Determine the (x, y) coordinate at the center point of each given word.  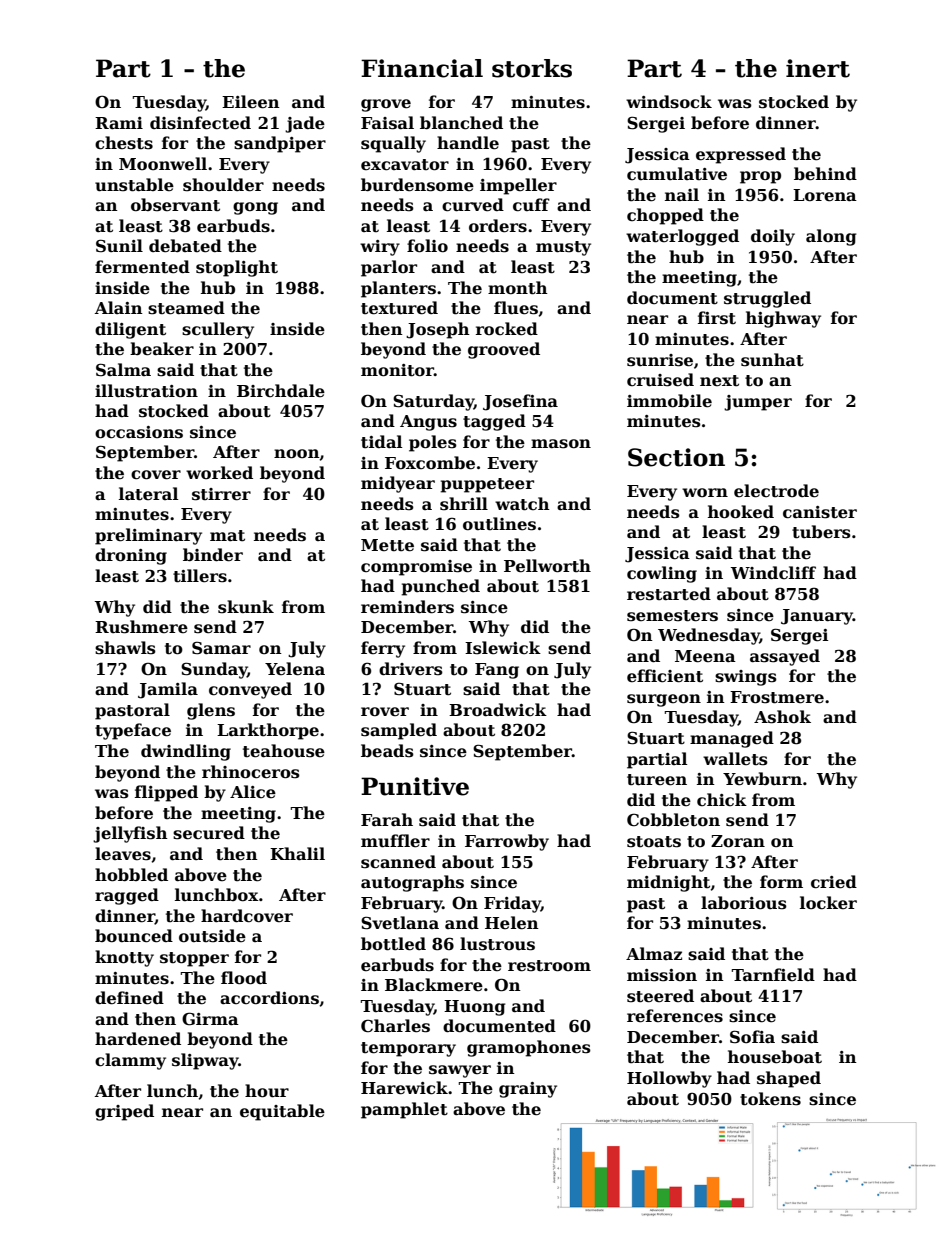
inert (818, 68)
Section (676, 457)
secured (209, 833)
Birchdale (281, 390)
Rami (119, 123)
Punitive (415, 786)
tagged (494, 422)
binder (213, 555)
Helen (512, 923)
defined (129, 998)
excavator (405, 165)
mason (561, 444)
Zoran (738, 841)
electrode (776, 491)
